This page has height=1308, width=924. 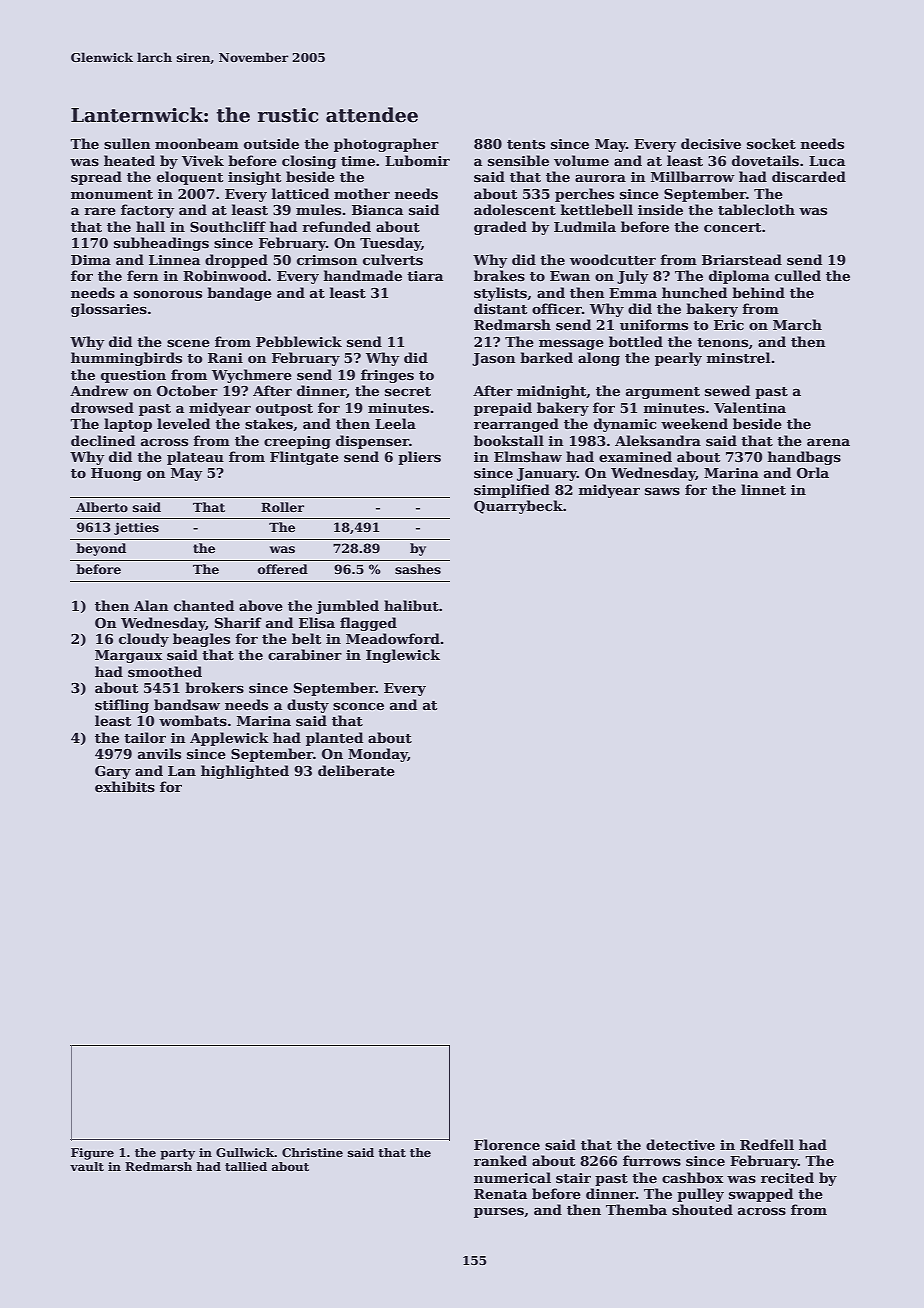 What do you see at coordinates (197, 143) in the page?
I see `moonbeam` at bounding box center [197, 143].
